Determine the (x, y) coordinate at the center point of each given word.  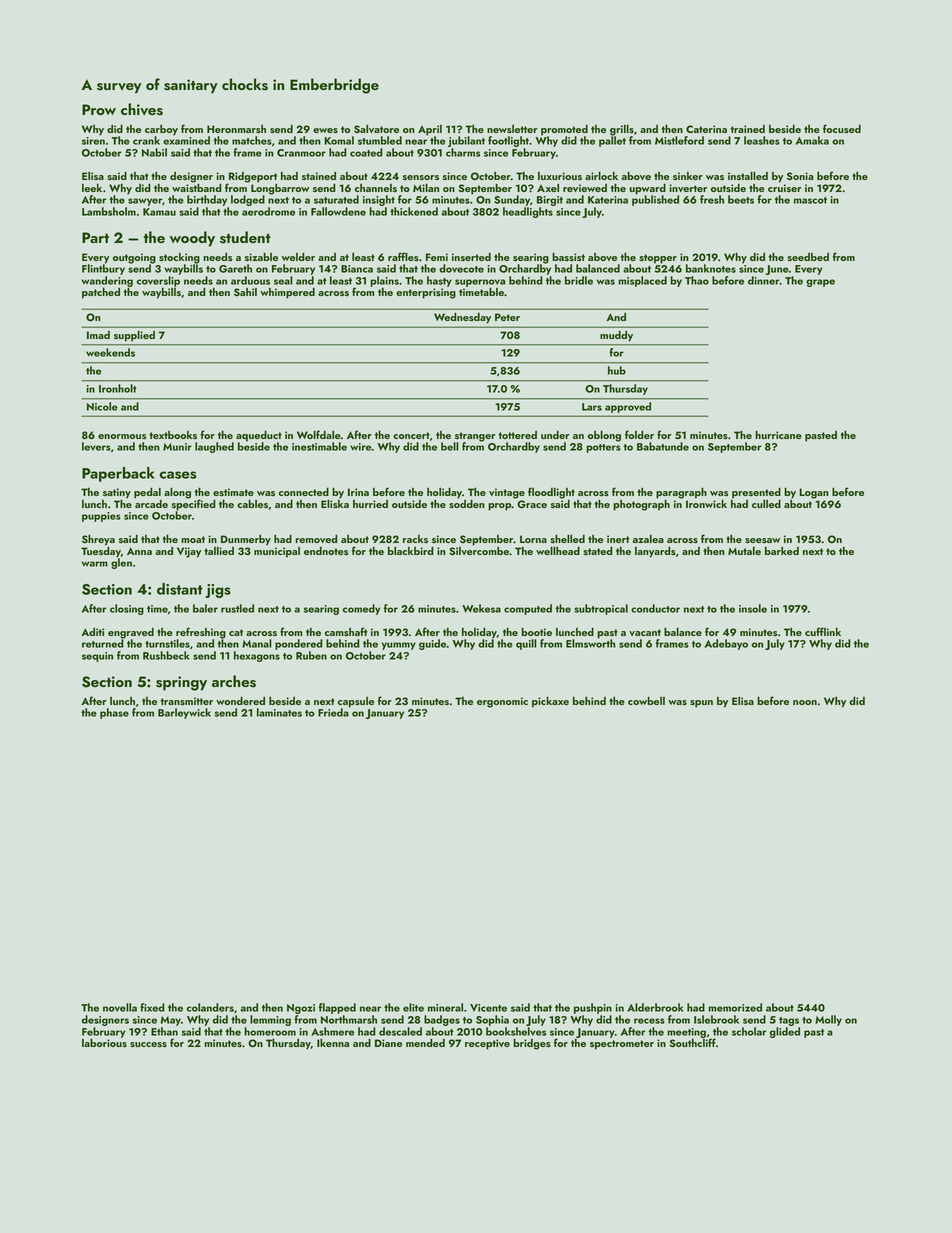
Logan (814, 493)
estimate (233, 492)
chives (142, 109)
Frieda (333, 712)
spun (701, 704)
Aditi (92, 632)
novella (120, 1007)
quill (526, 644)
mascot (810, 200)
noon (805, 702)
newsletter (512, 129)
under (555, 435)
